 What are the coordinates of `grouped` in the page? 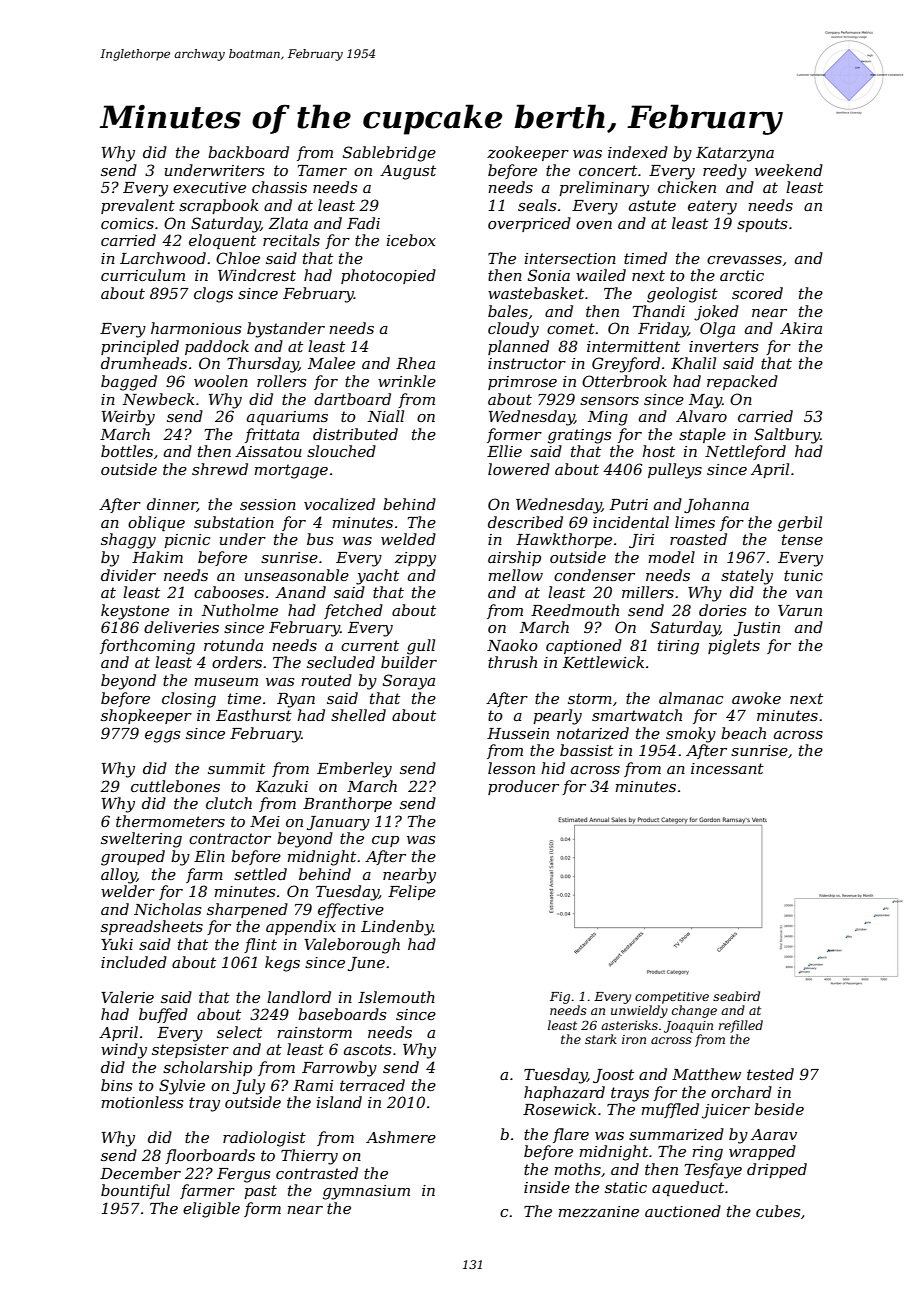 It's located at (133, 858).
